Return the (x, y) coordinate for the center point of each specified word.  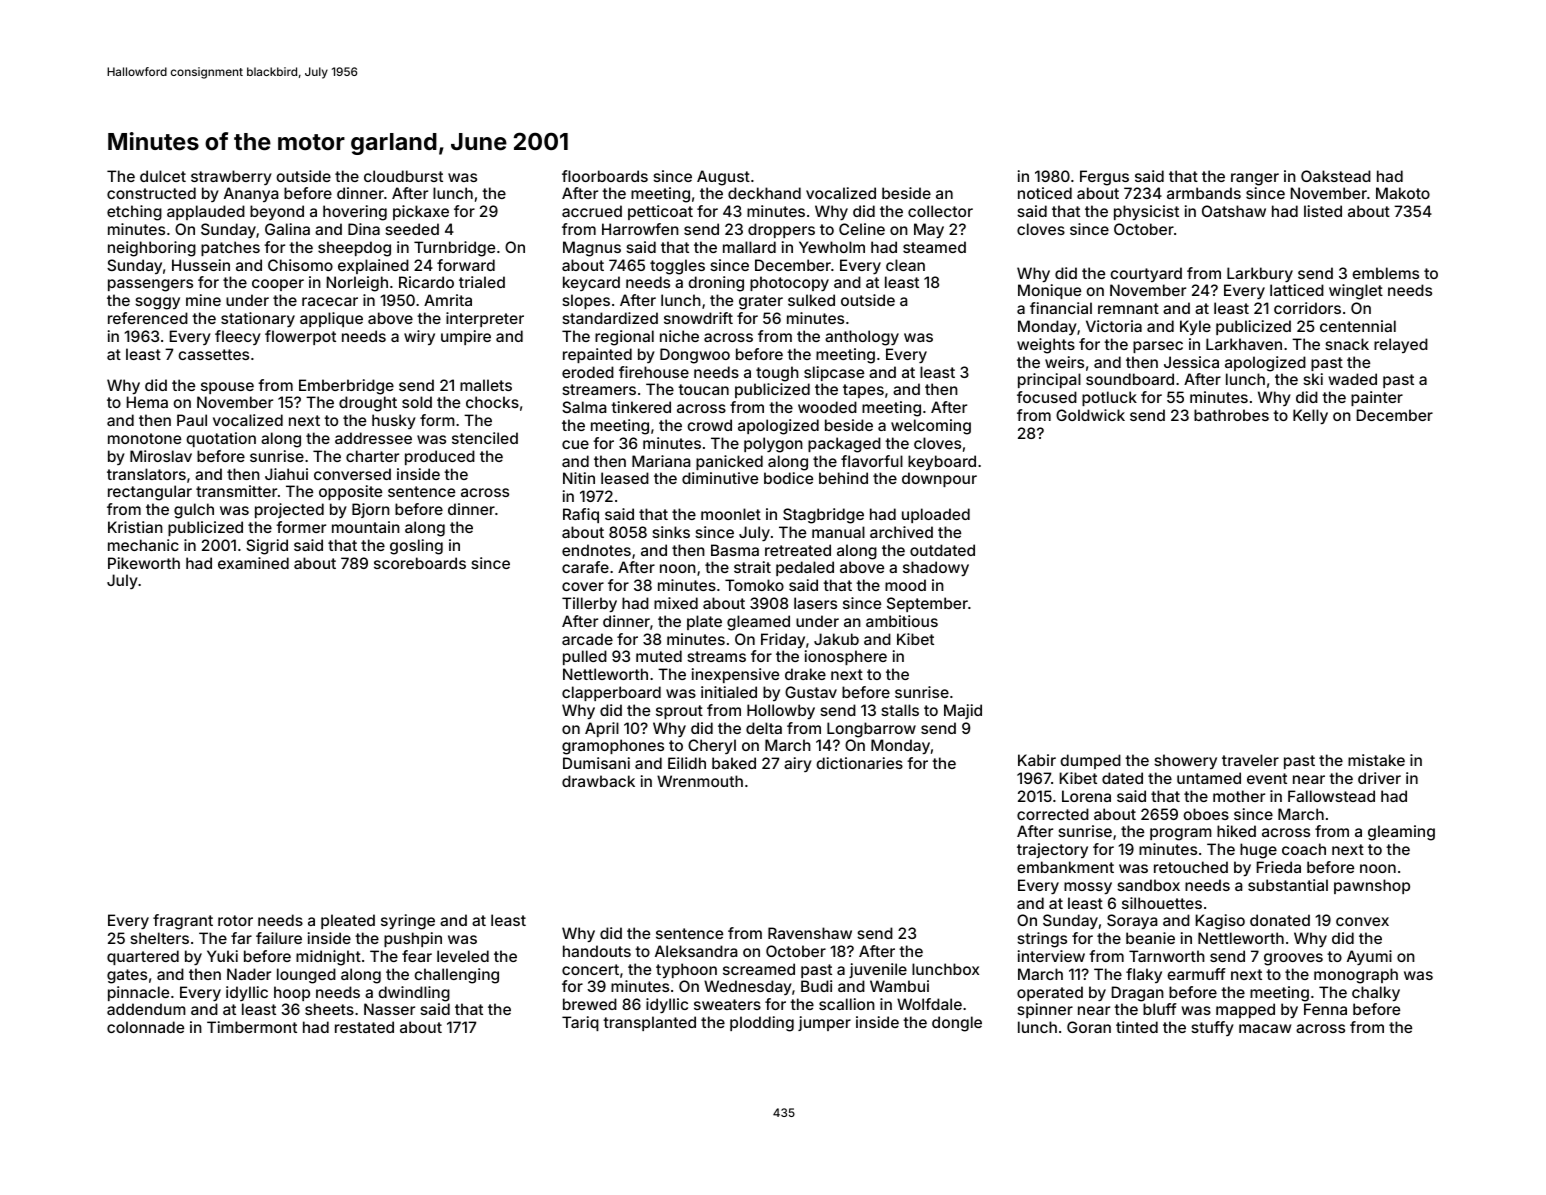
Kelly (1310, 416)
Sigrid (267, 547)
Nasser (389, 1009)
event (1267, 778)
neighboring (152, 249)
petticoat (660, 212)
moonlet (731, 514)
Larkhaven (1244, 344)
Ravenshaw (810, 933)
